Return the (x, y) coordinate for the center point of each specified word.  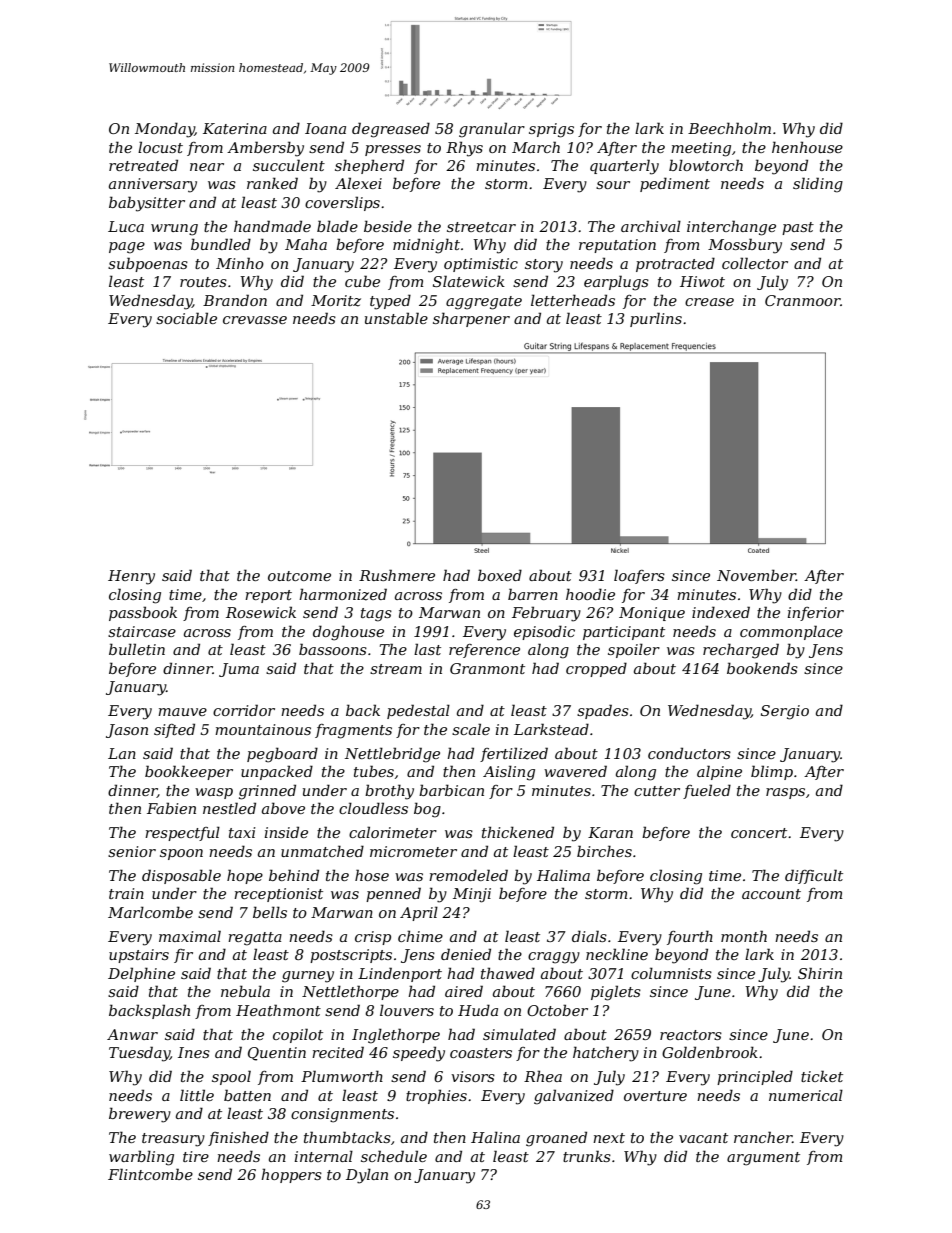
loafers (639, 576)
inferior (816, 614)
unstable (396, 318)
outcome (299, 576)
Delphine (141, 974)
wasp (214, 793)
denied (466, 954)
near (207, 167)
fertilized (514, 754)
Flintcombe (150, 1174)
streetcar (481, 227)
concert (759, 833)
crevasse (255, 320)
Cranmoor (803, 300)
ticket (822, 1076)
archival (651, 226)
